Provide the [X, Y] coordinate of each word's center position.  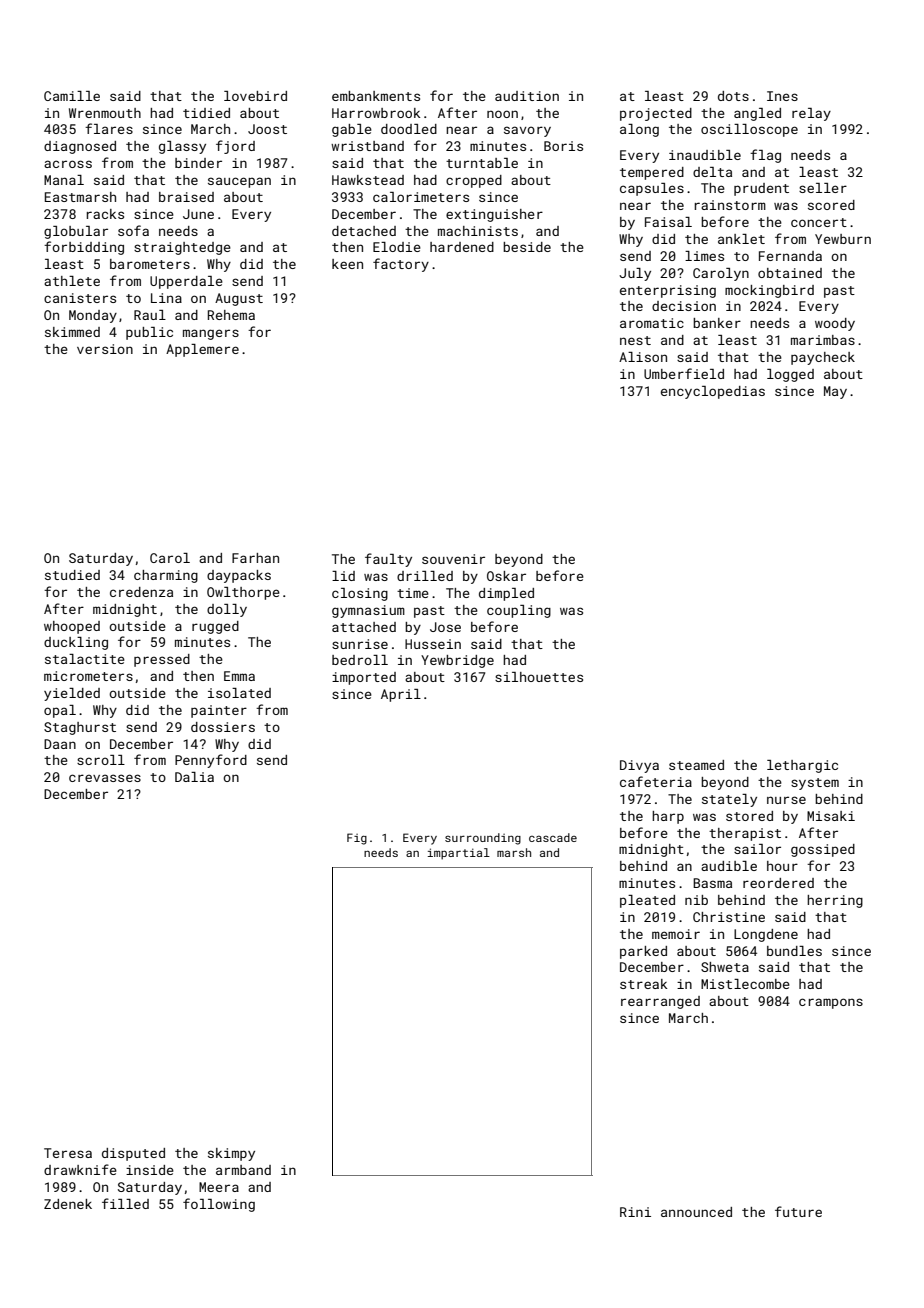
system [815, 784]
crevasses [105, 778]
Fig [357, 839]
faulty [388, 560]
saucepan [239, 182]
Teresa [68, 1153]
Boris [563, 146]
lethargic [802, 766]
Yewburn [843, 239]
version [105, 349]
